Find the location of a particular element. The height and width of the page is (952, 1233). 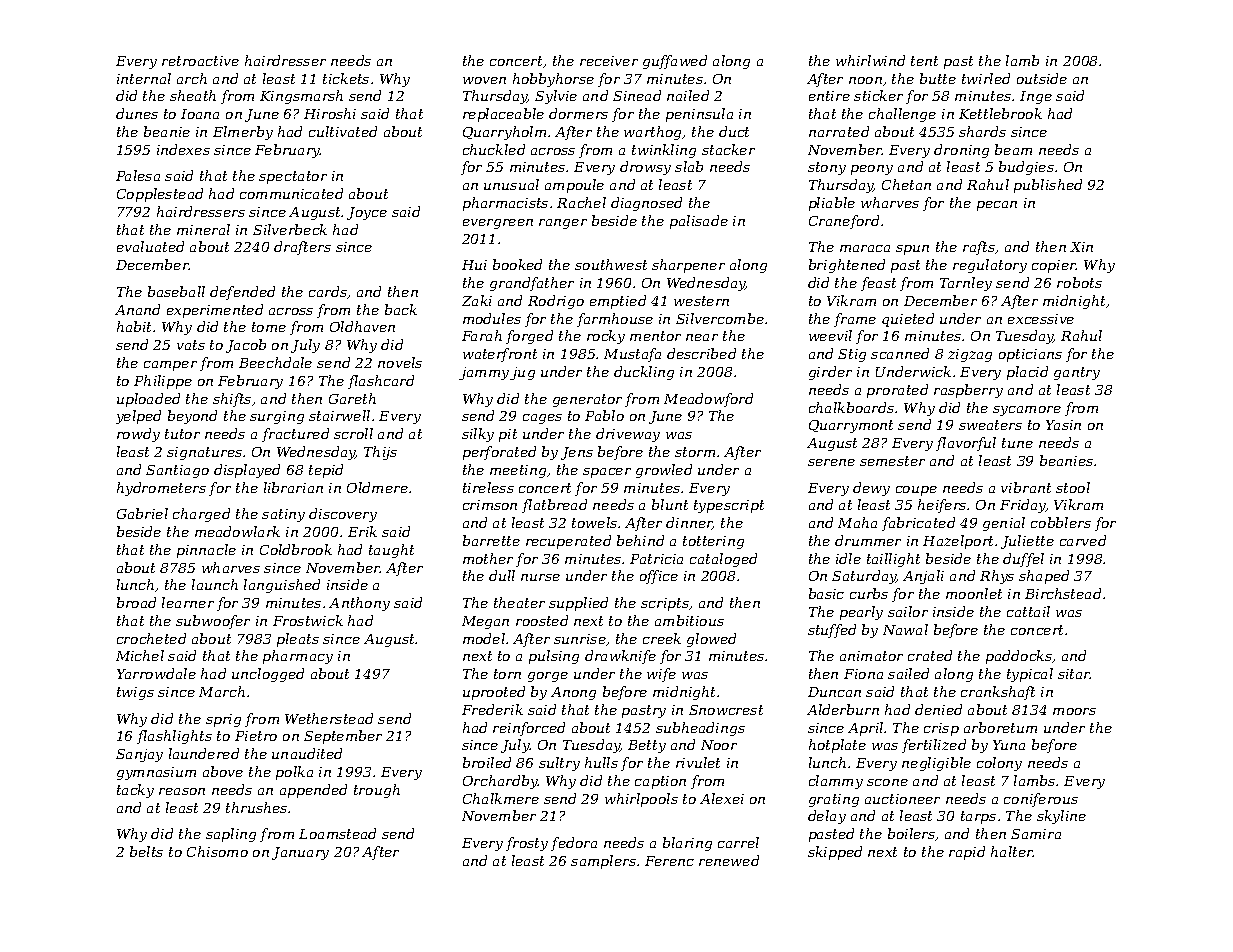

Beechdale is located at coordinates (275, 362).
